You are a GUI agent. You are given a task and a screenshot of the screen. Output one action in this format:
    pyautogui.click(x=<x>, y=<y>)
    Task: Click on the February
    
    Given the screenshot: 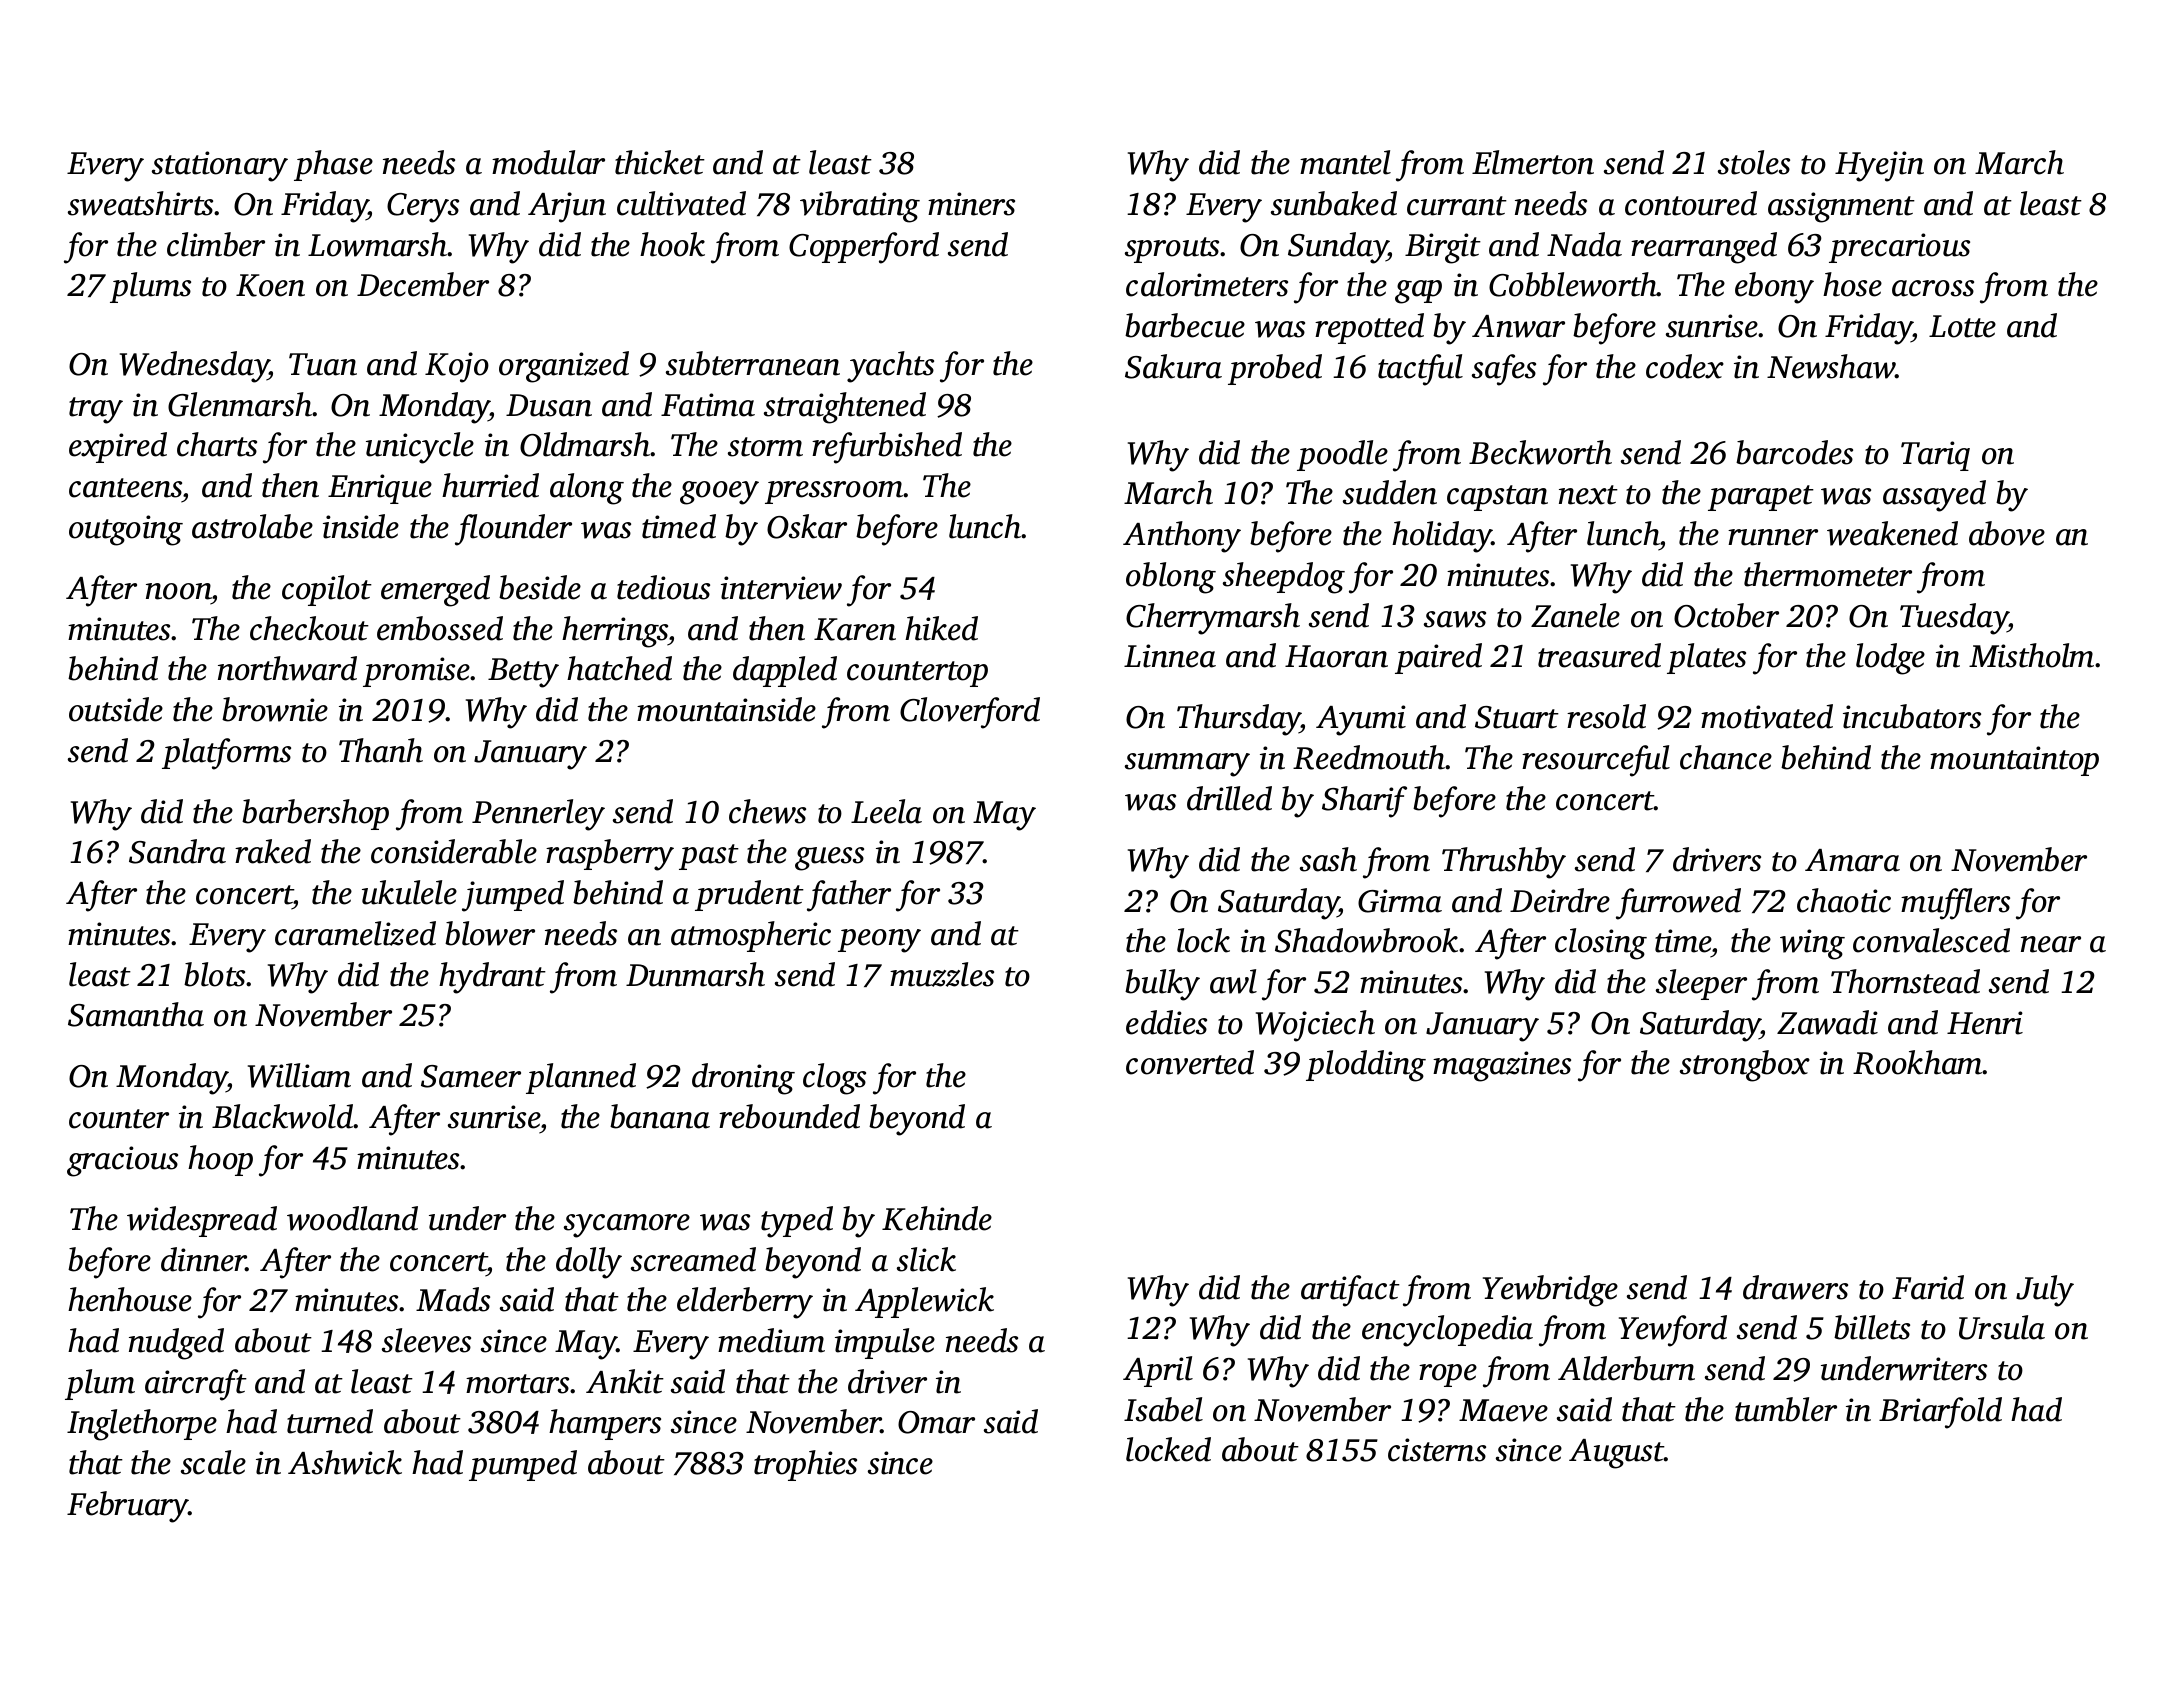 What is the action you would take?
    pyautogui.click(x=128, y=1507)
